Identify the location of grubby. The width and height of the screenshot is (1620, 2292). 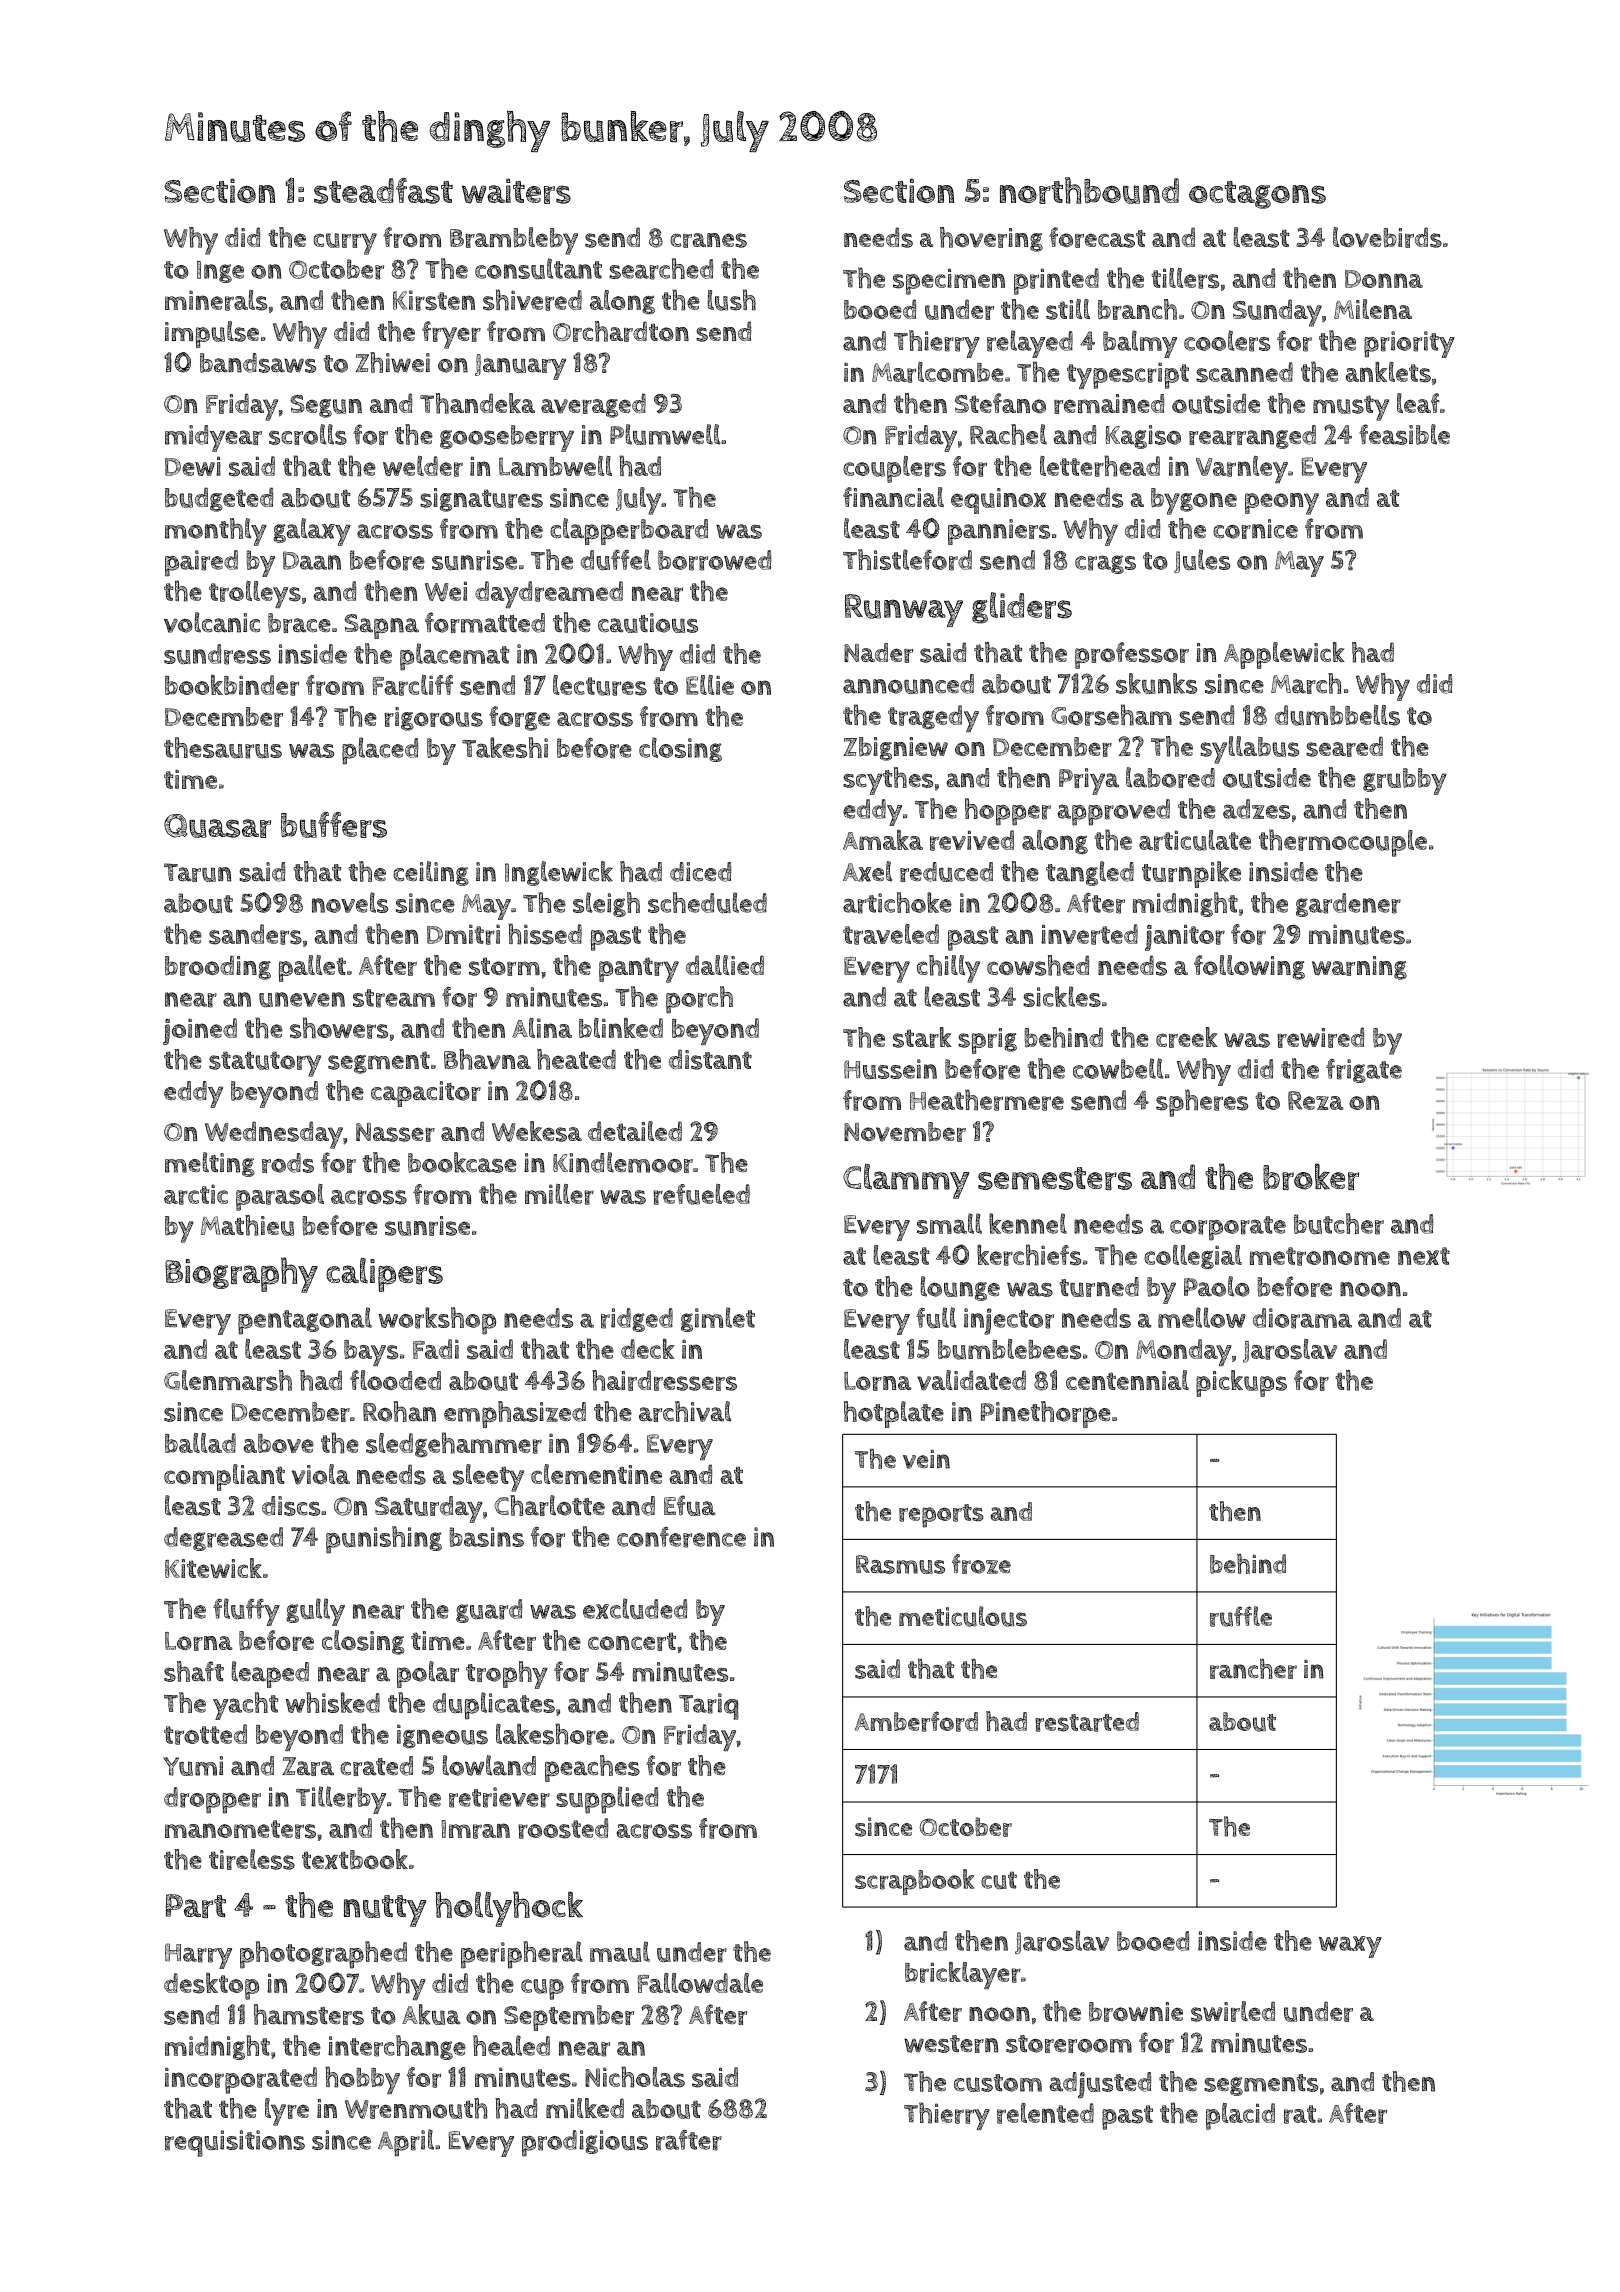
(1405, 781).
